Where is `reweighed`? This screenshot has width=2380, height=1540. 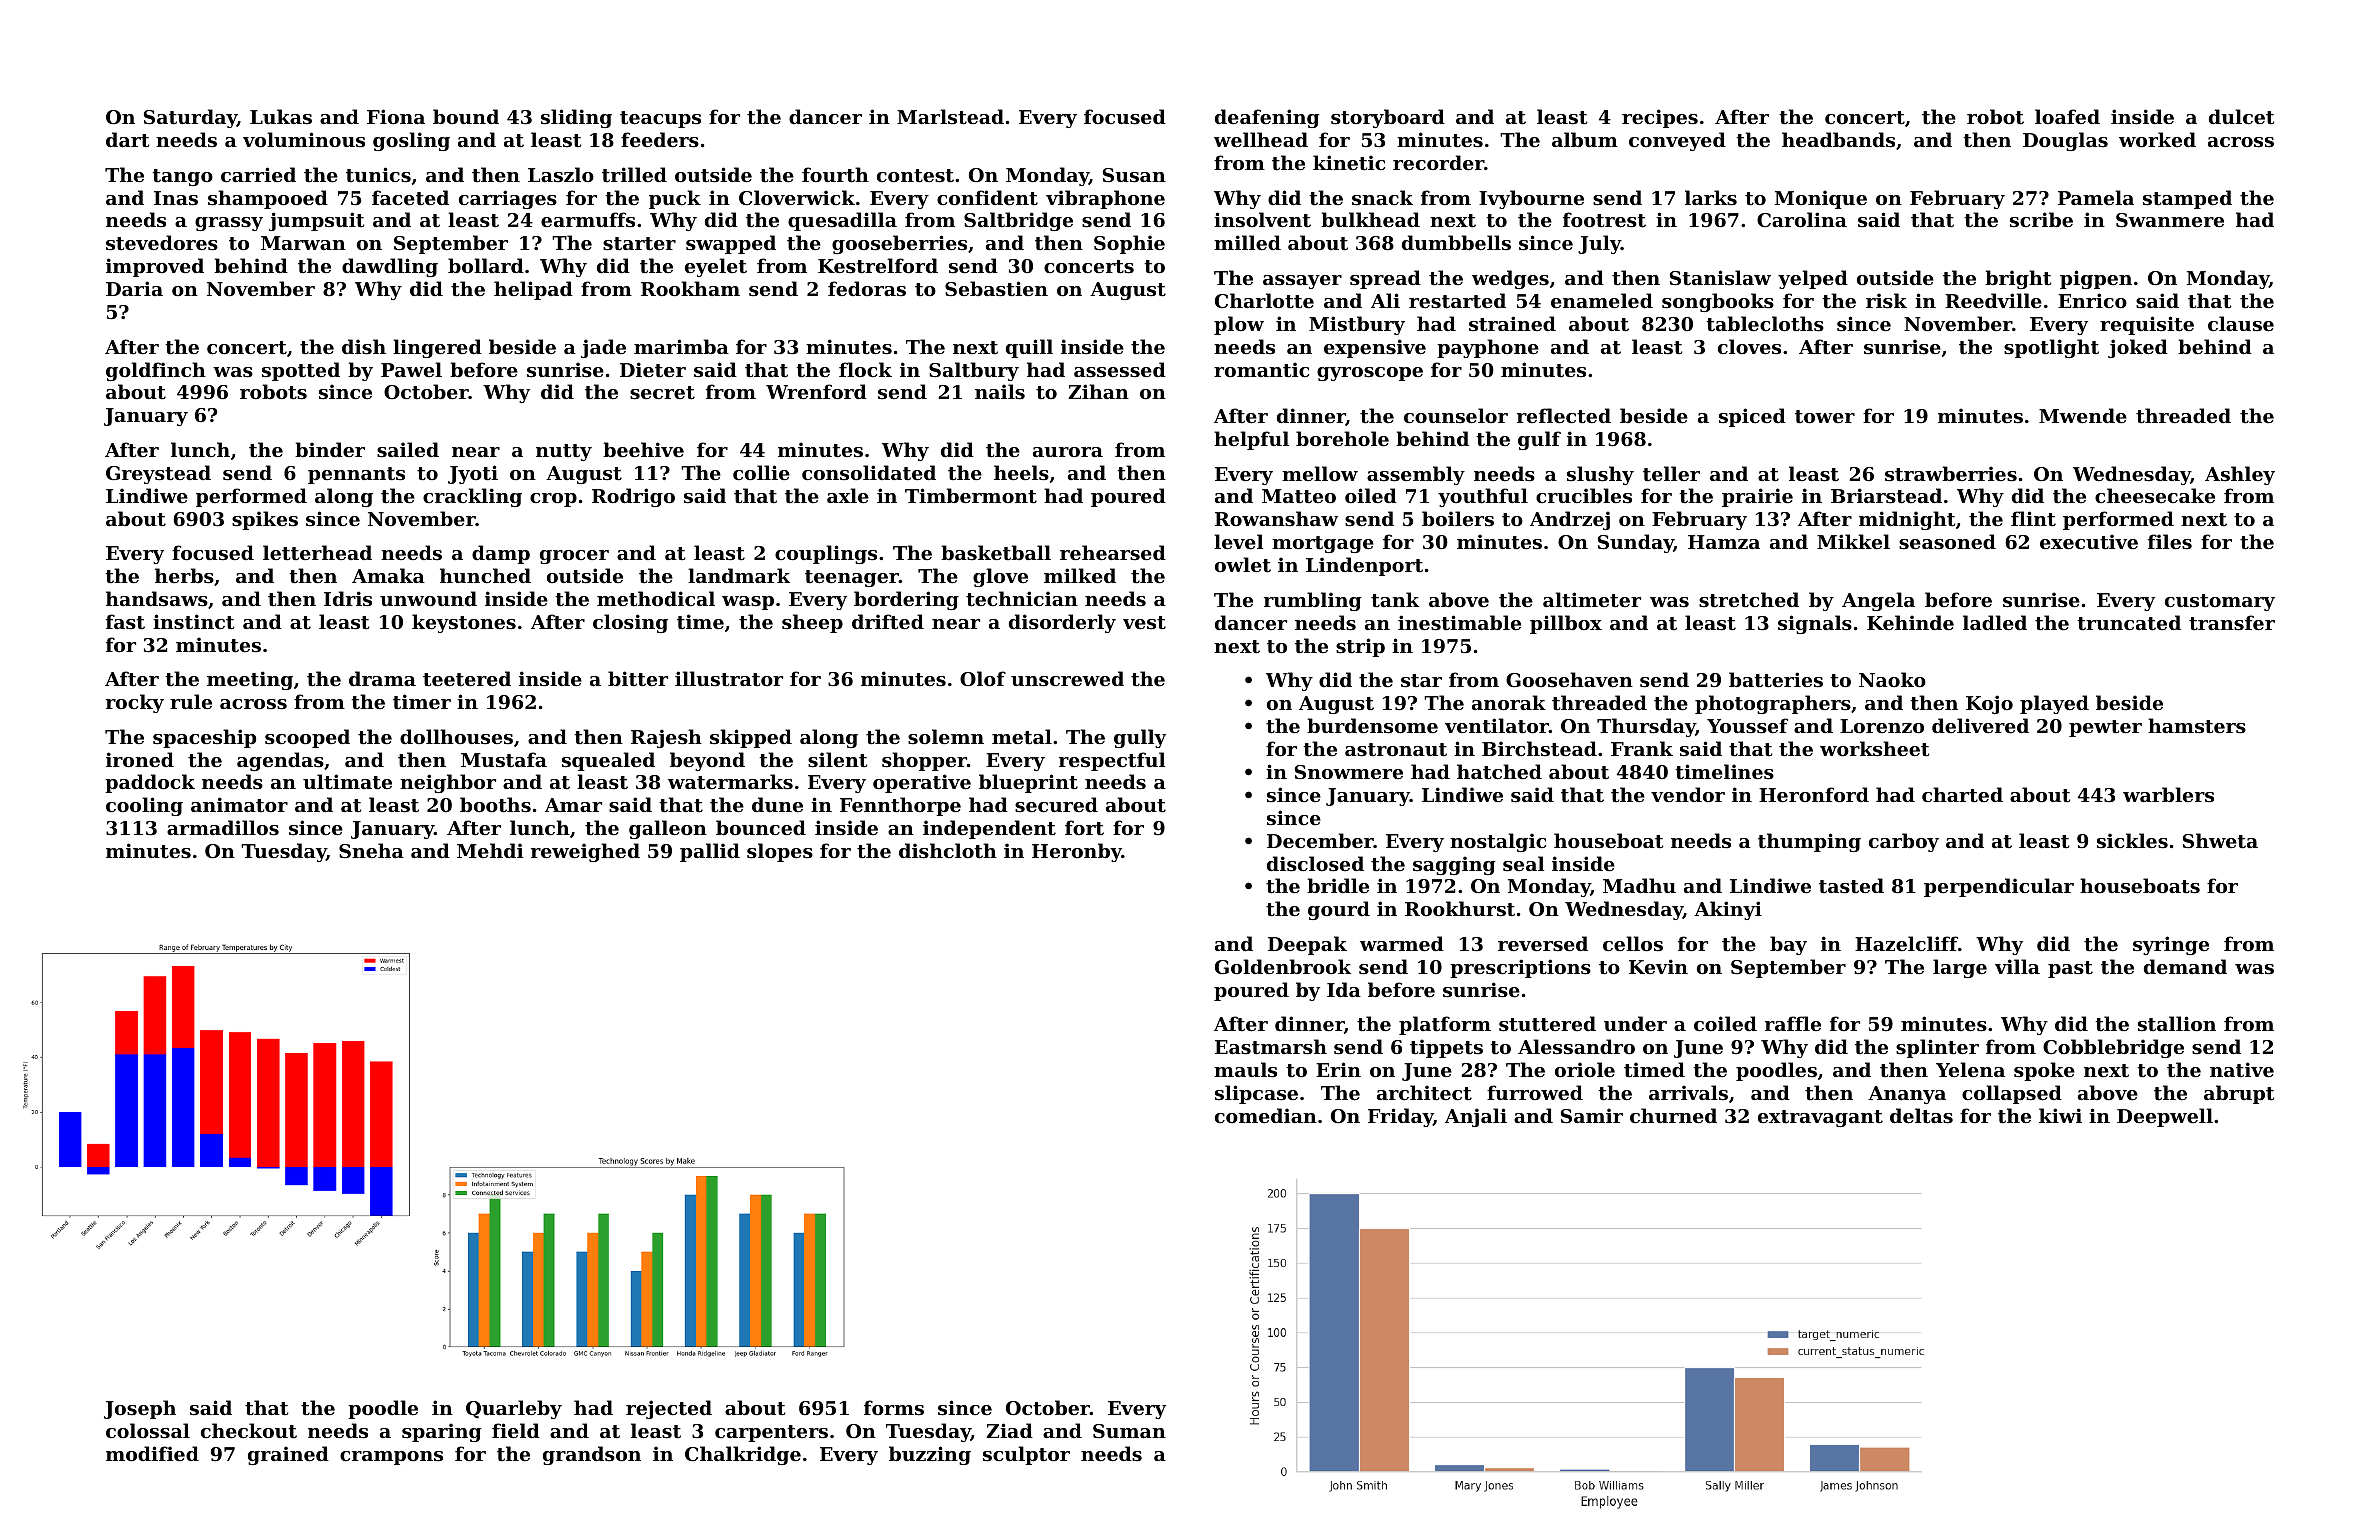 reweighed is located at coordinates (585, 852).
